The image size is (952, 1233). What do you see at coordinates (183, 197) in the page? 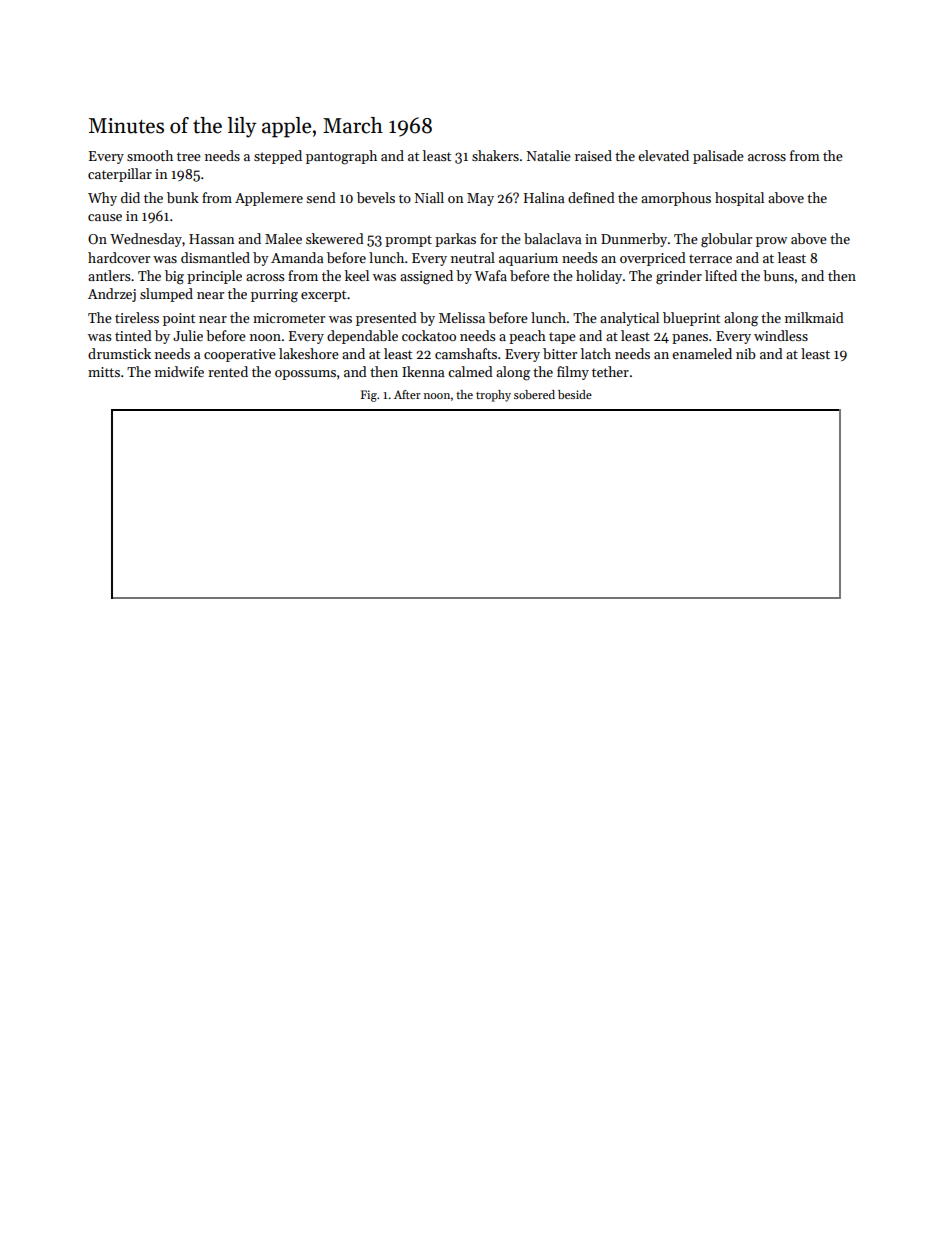
I see `bunk` at bounding box center [183, 197].
